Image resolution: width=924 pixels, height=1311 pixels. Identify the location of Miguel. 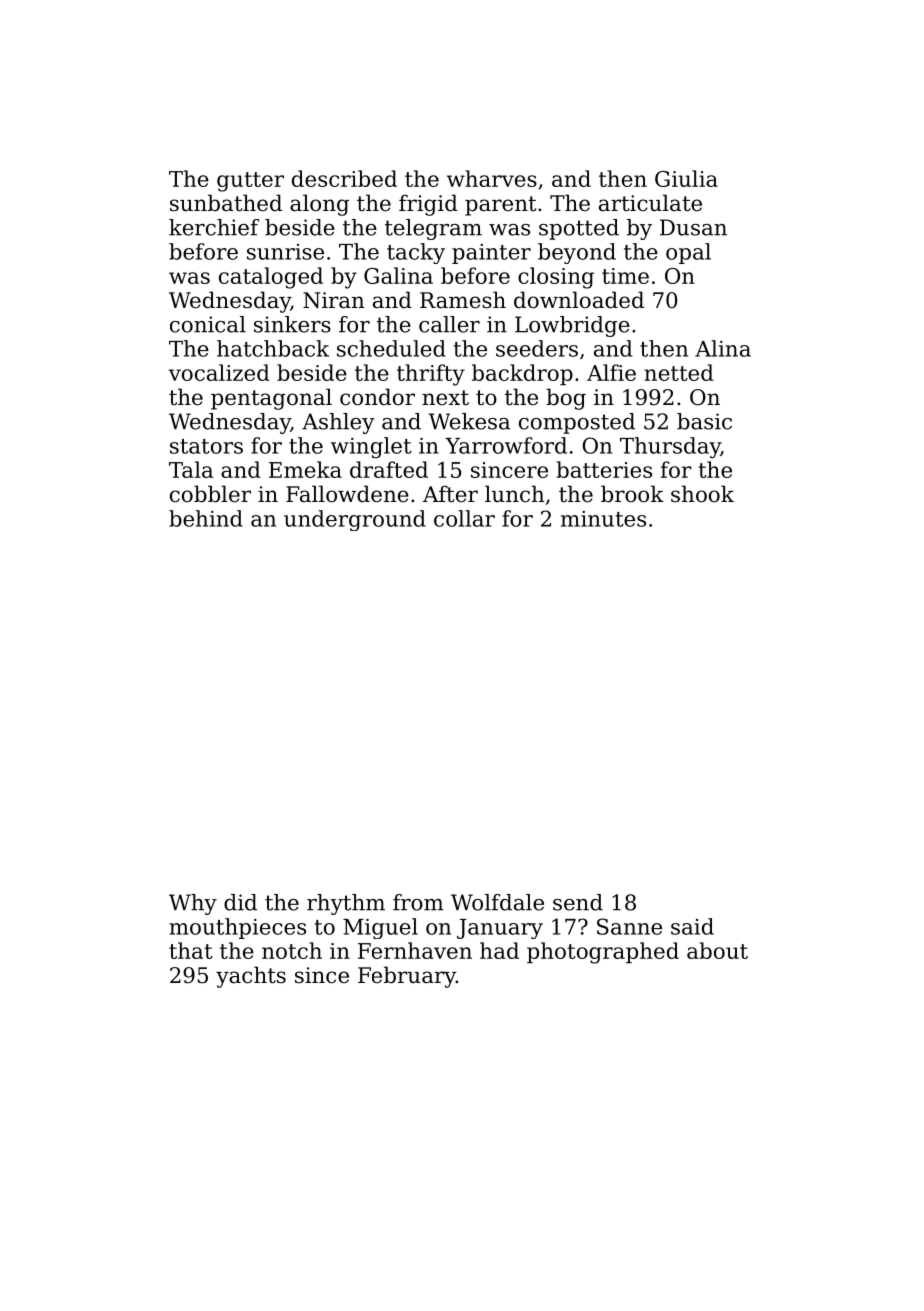
(380, 928).
